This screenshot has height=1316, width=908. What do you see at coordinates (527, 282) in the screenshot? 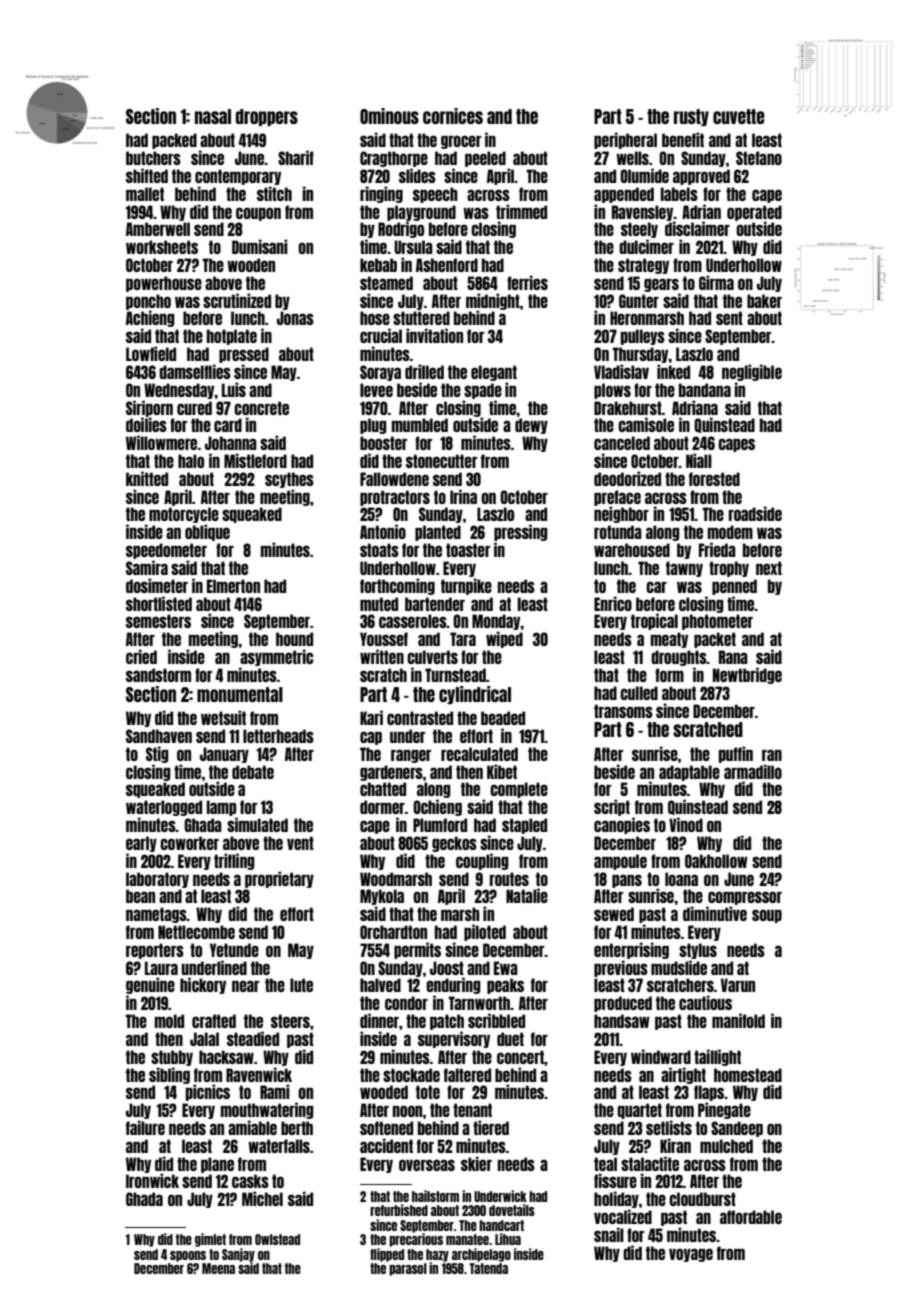
I see `ferries` at bounding box center [527, 282].
